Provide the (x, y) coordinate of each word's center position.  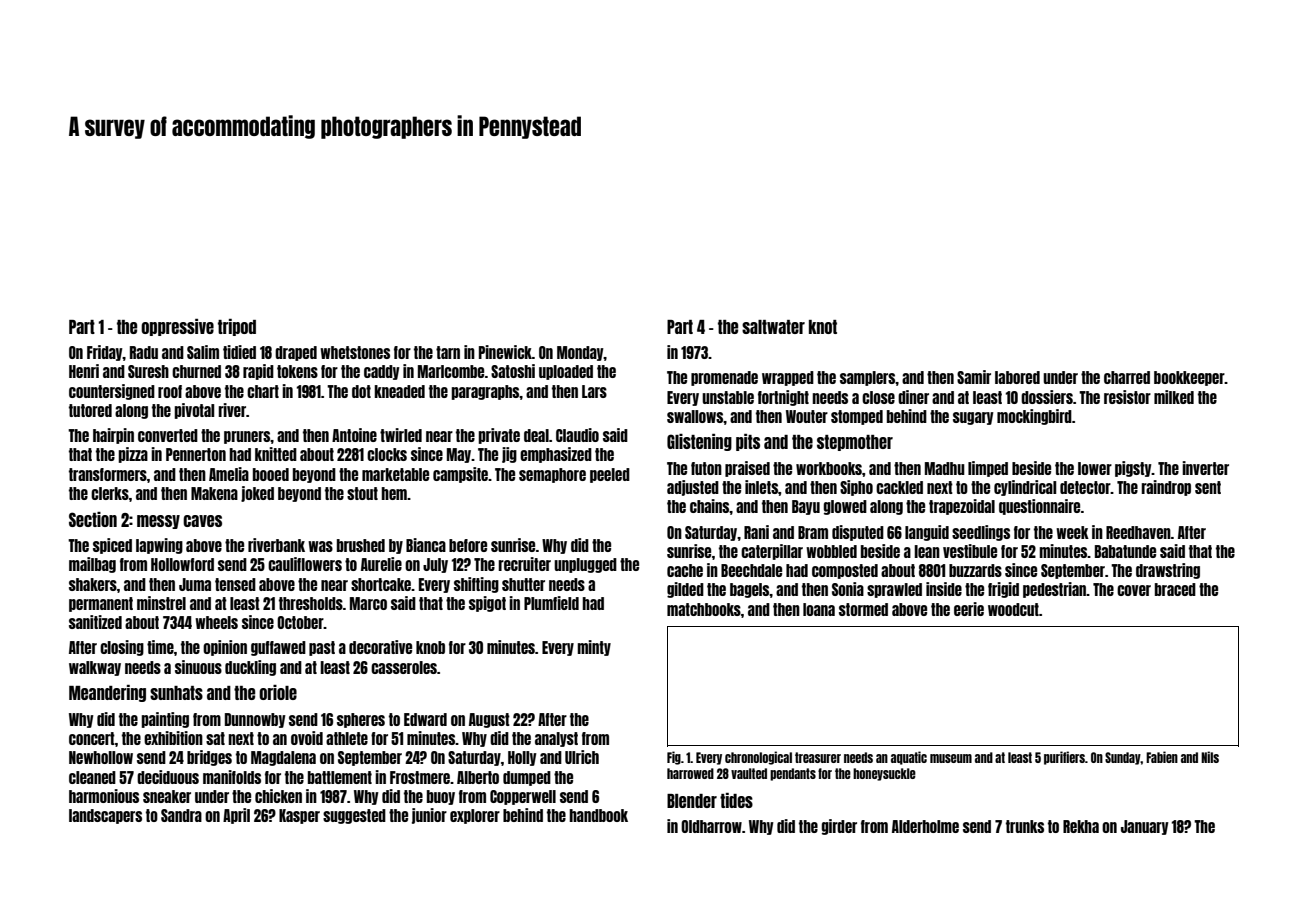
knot (823, 327)
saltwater (773, 327)
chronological (758, 758)
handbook (598, 815)
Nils (1210, 757)
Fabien (1162, 757)
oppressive (177, 327)
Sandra (181, 815)
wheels (216, 622)
